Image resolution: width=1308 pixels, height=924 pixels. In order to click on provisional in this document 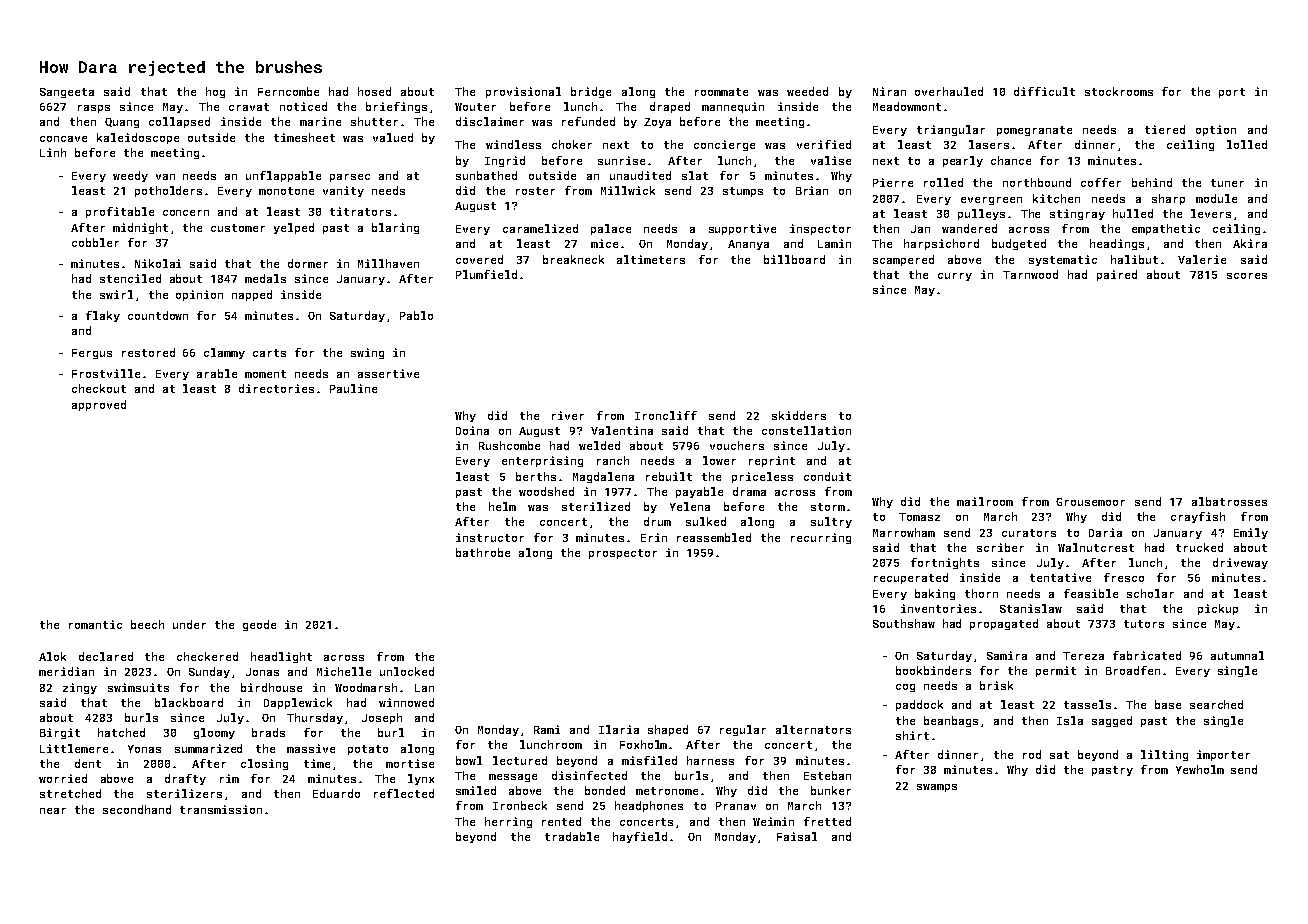, I will do `click(523, 92)`.
